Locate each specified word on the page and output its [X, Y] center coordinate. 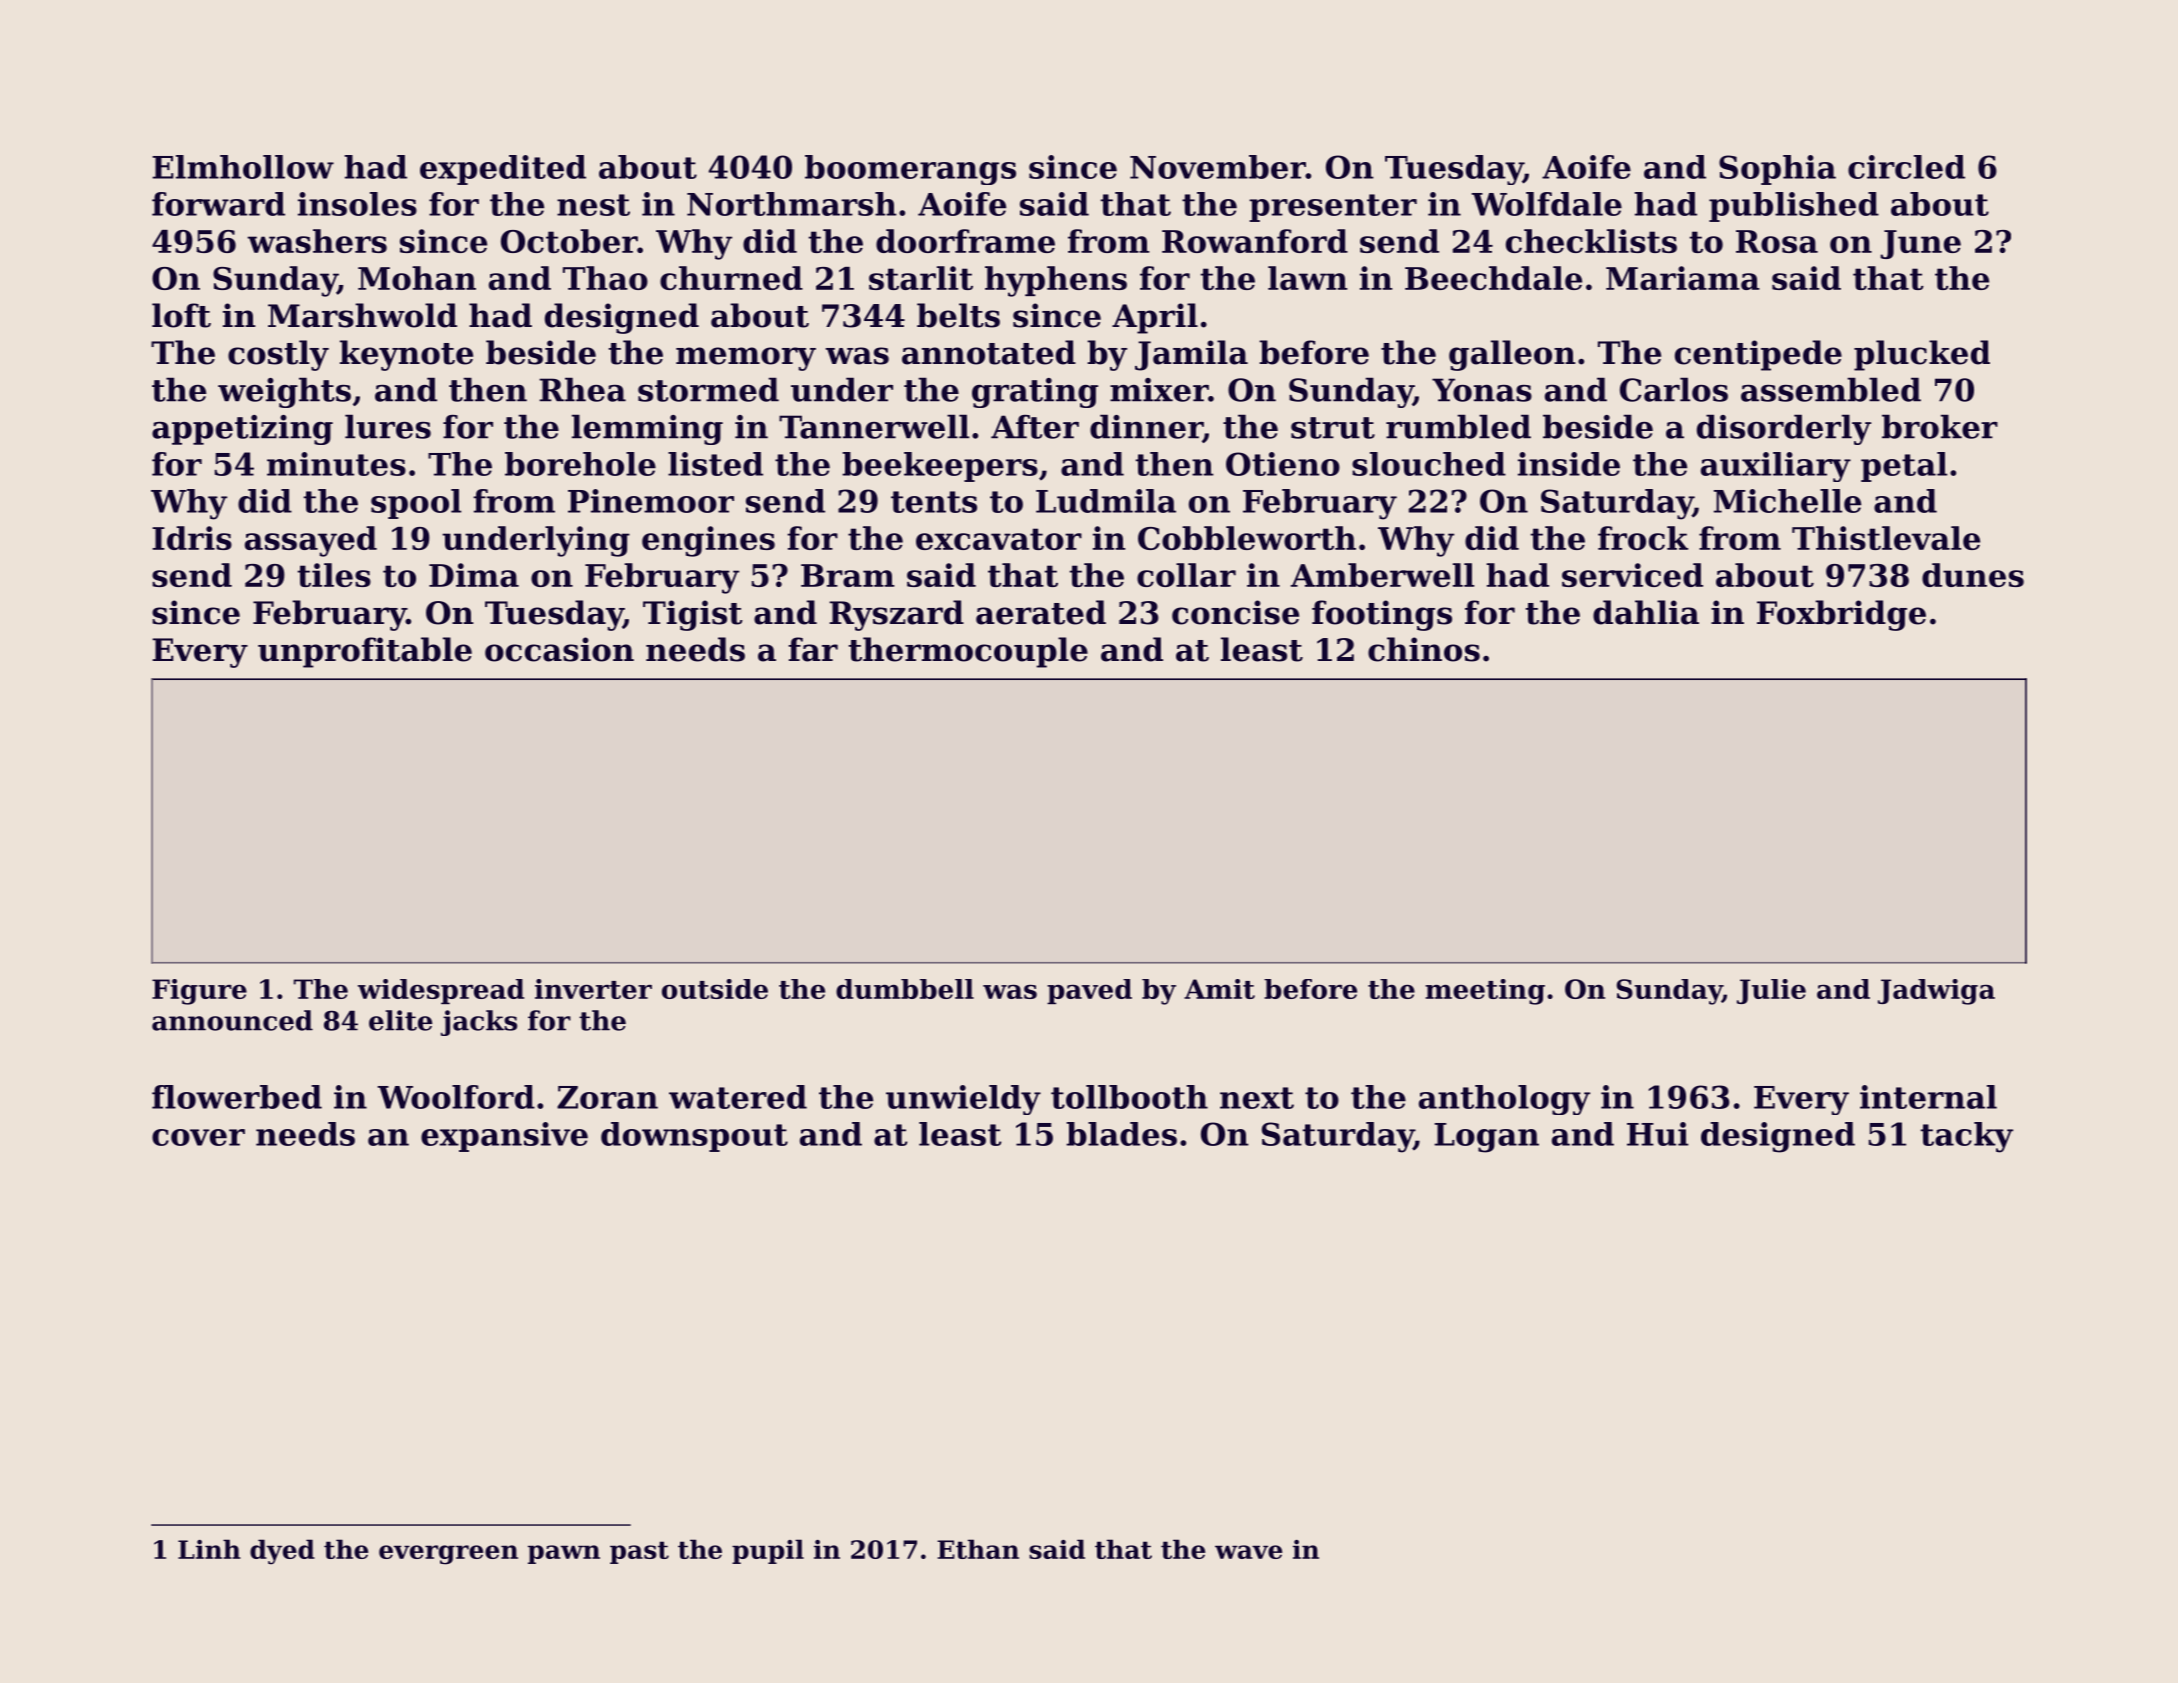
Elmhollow [243, 167]
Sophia [1777, 170]
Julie [1771, 991]
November [1218, 167]
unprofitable [365, 652]
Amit [1219, 989]
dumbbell [905, 989]
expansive [504, 1137]
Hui [1657, 1134]
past [639, 1552]
